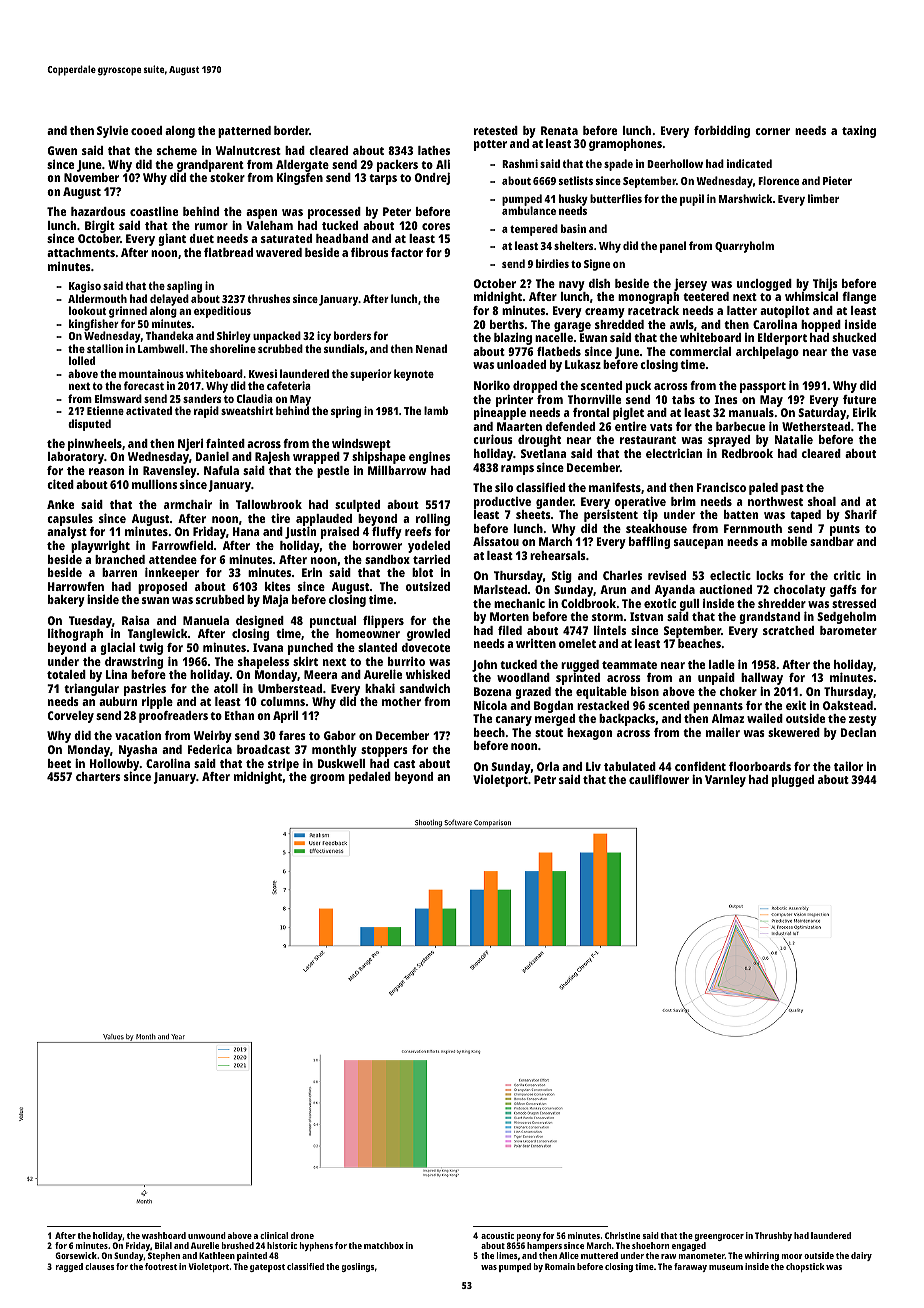 Image resolution: width=924 pixels, height=1308 pixels. What do you see at coordinates (414, 375) in the document?
I see `keynote` at bounding box center [414, 375].
